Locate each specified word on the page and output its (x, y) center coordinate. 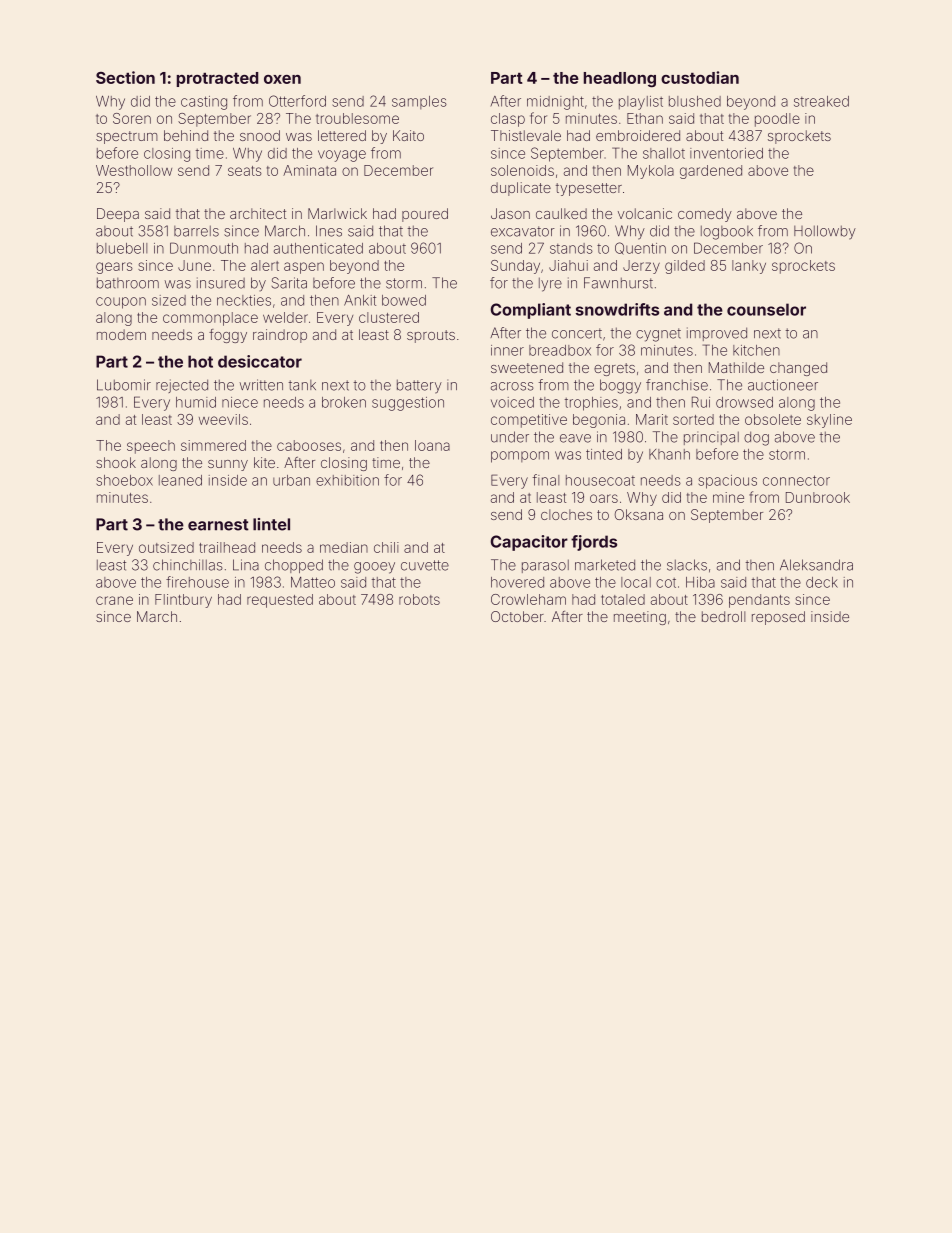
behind (186, 135)
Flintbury (183, 601)
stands (571, 248)
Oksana (639, 514)
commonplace (210, 319)
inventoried (726, 153)
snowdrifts (617, 309)
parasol (545, 566)
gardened (711, 172)
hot (200, 361)
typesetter (589, 189)
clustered (389, 317)
